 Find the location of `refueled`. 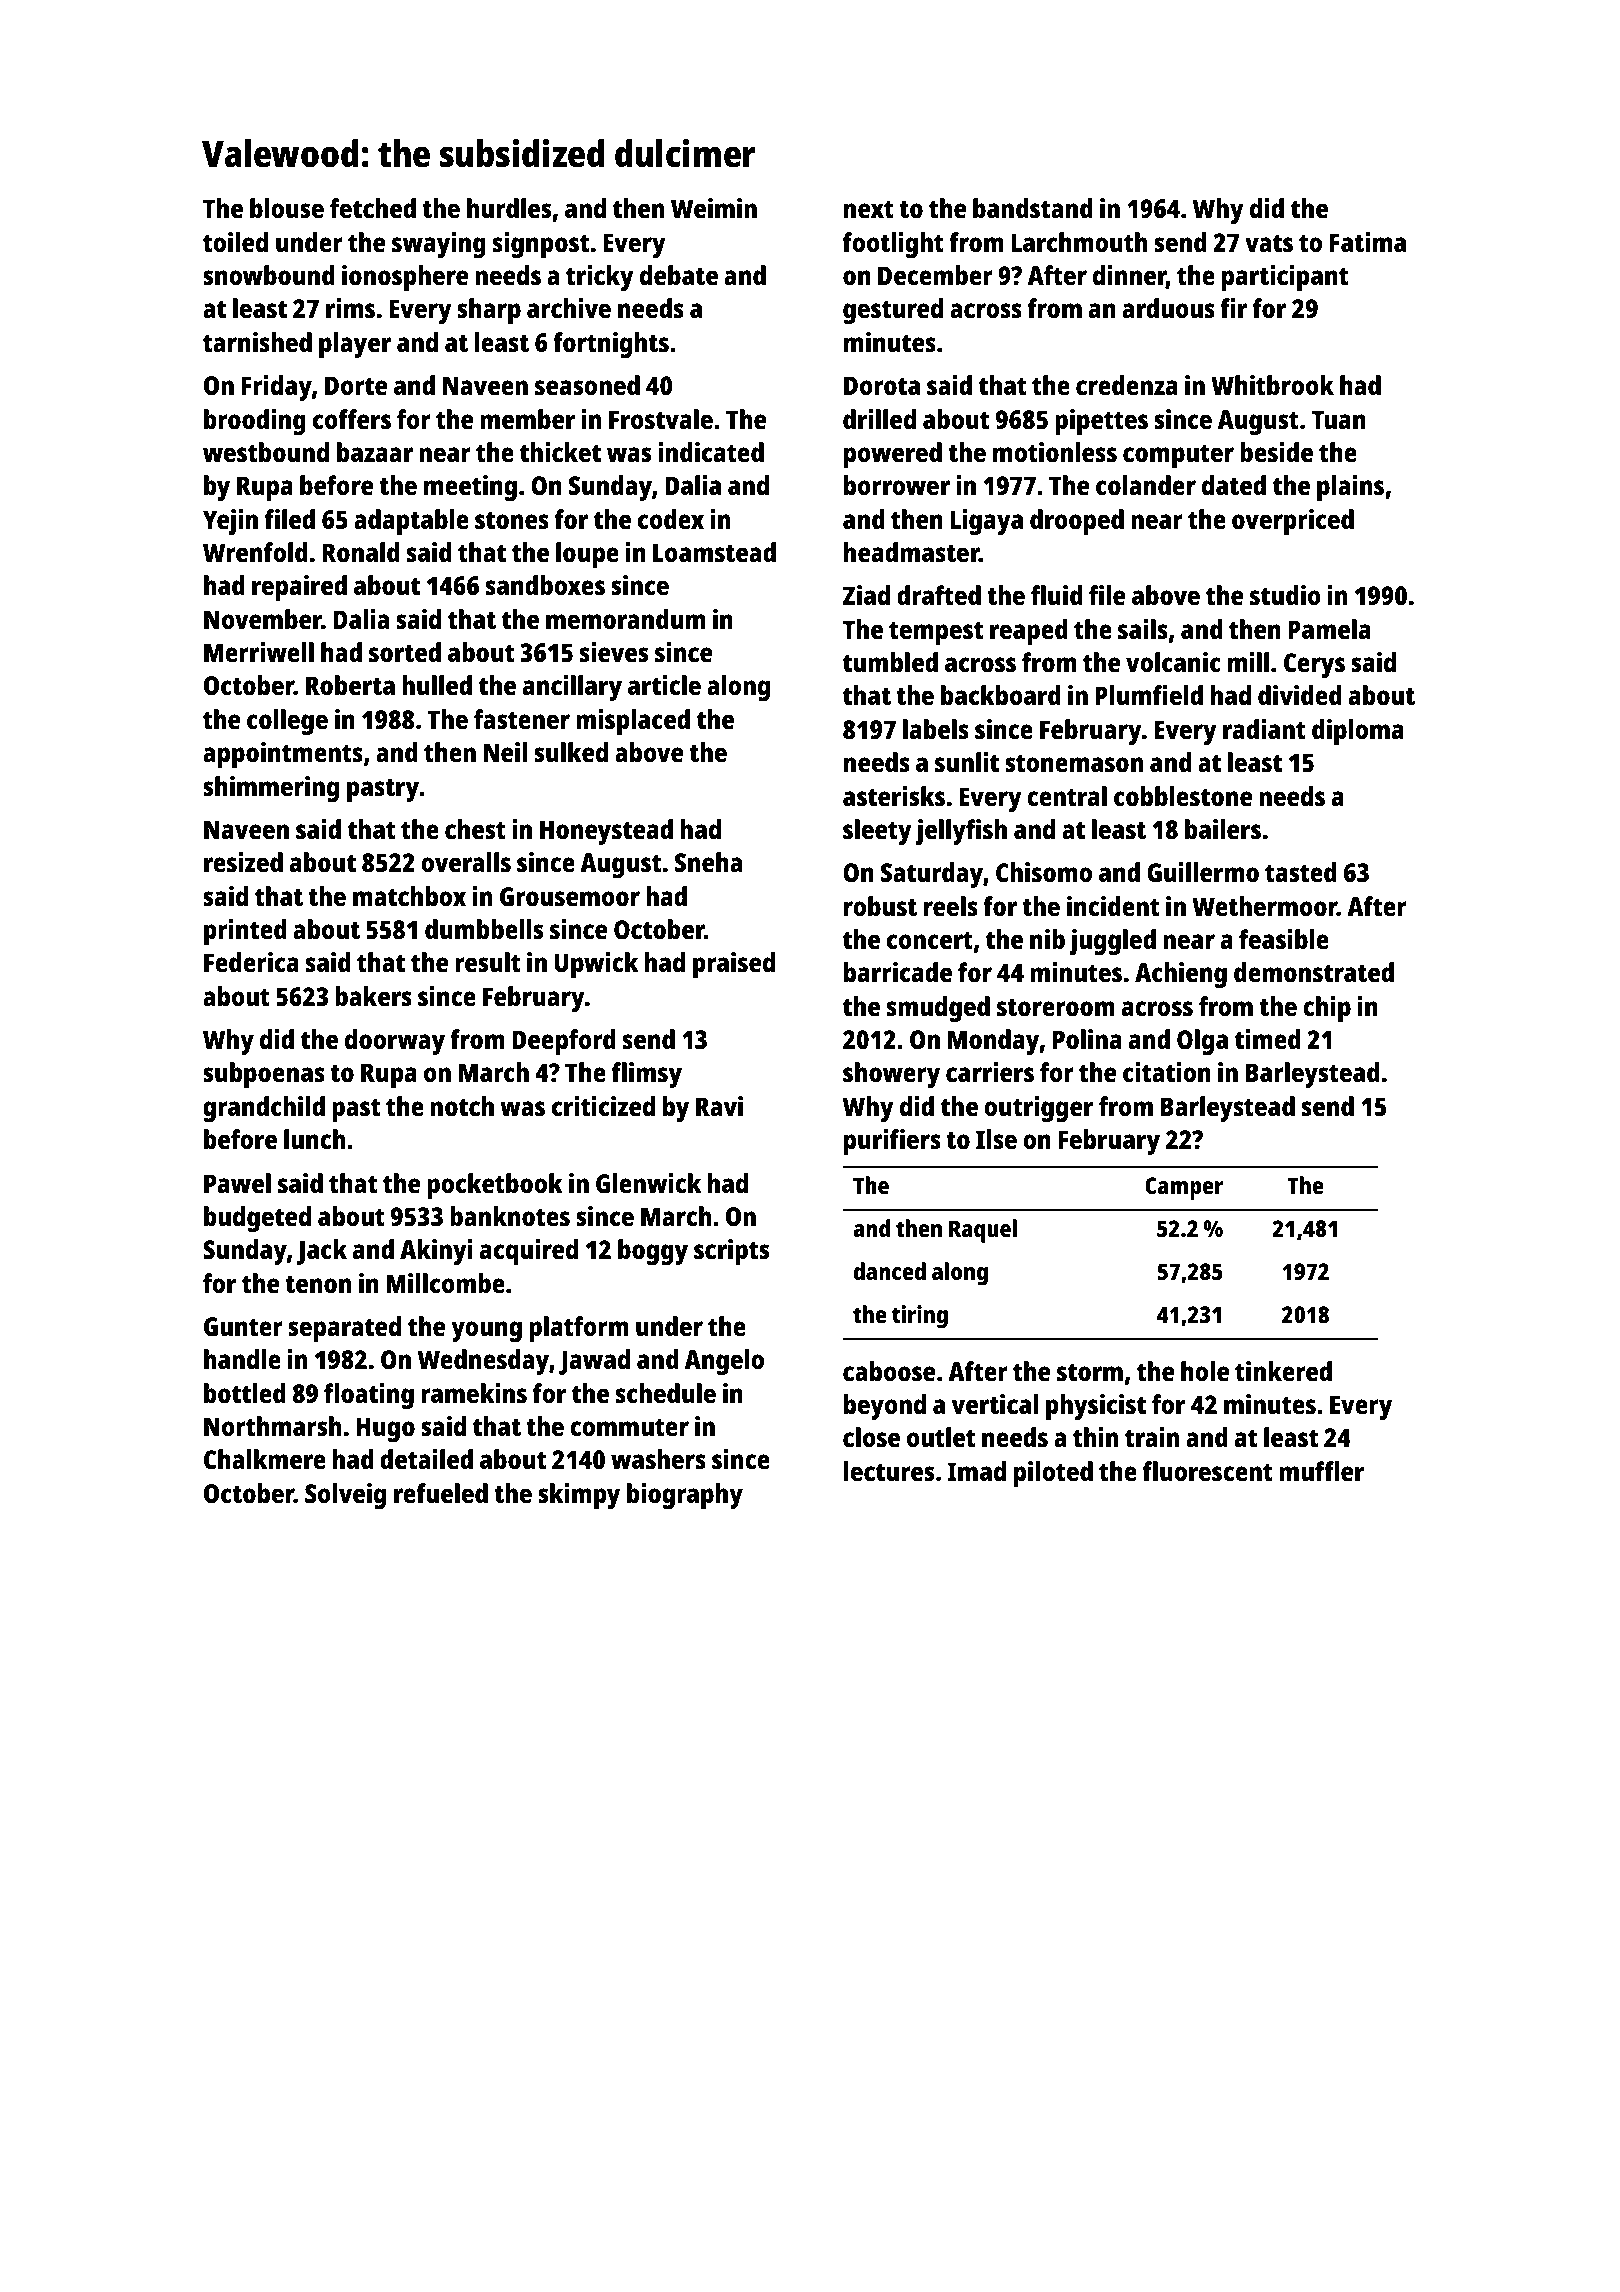

refueled is located at coordinates (441, 1493).
